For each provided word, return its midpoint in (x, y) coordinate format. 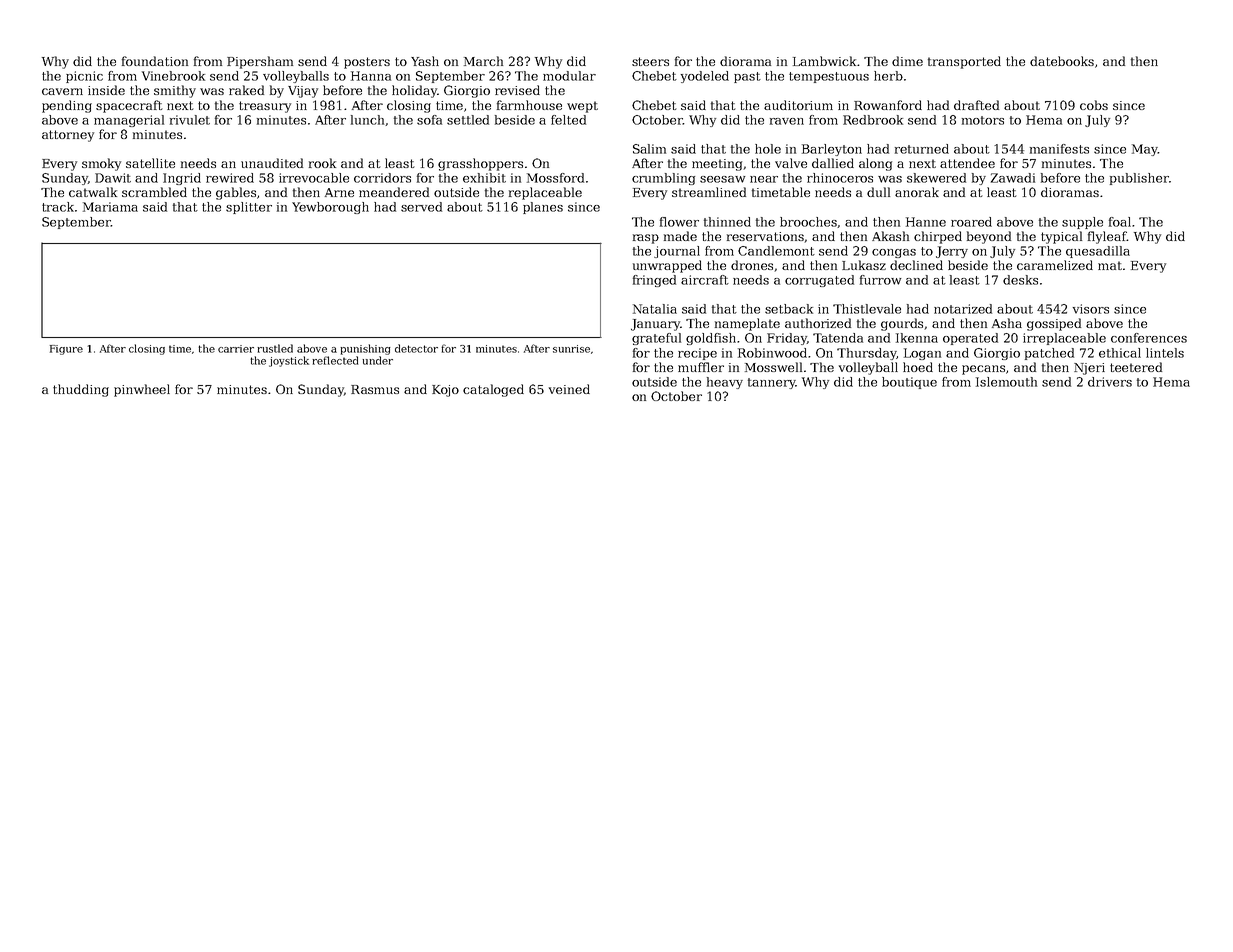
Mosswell (773, 367)
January (655, 325)
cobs (1094, 105)
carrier (236, 349)
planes (543, 208)
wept (582, 107)
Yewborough (330, 208)
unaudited (272, 163)
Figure (66, 350)
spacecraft (129, 106)
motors (983, 120)
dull (878, 192)
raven (787, 121)
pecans (983, 370)
